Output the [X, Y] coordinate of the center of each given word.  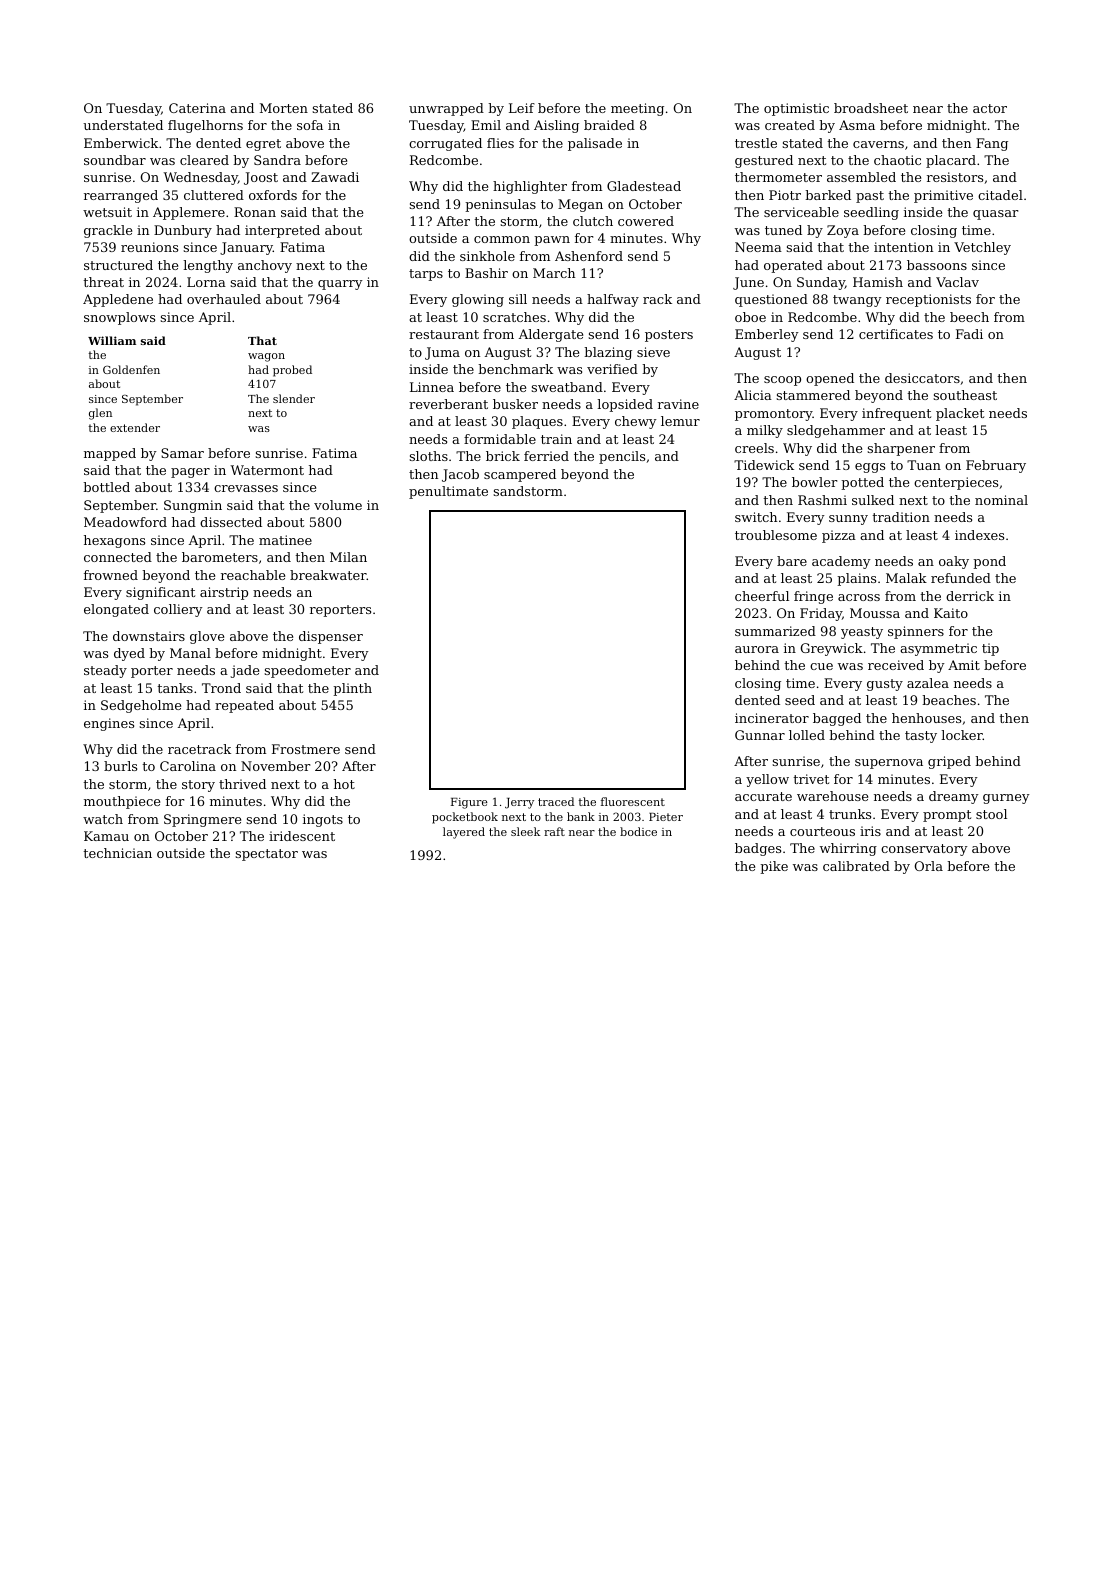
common [502, 239]
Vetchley [982, 248]
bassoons [937, 265]
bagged [837, 719]
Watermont [267, 470]
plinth [352, 689]
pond [989, 562]
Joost [261, 178]
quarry [340, 285]
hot [344, 784]
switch [756, 517]
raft [554, 831]
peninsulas [500, 205]
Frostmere [306, 749]
